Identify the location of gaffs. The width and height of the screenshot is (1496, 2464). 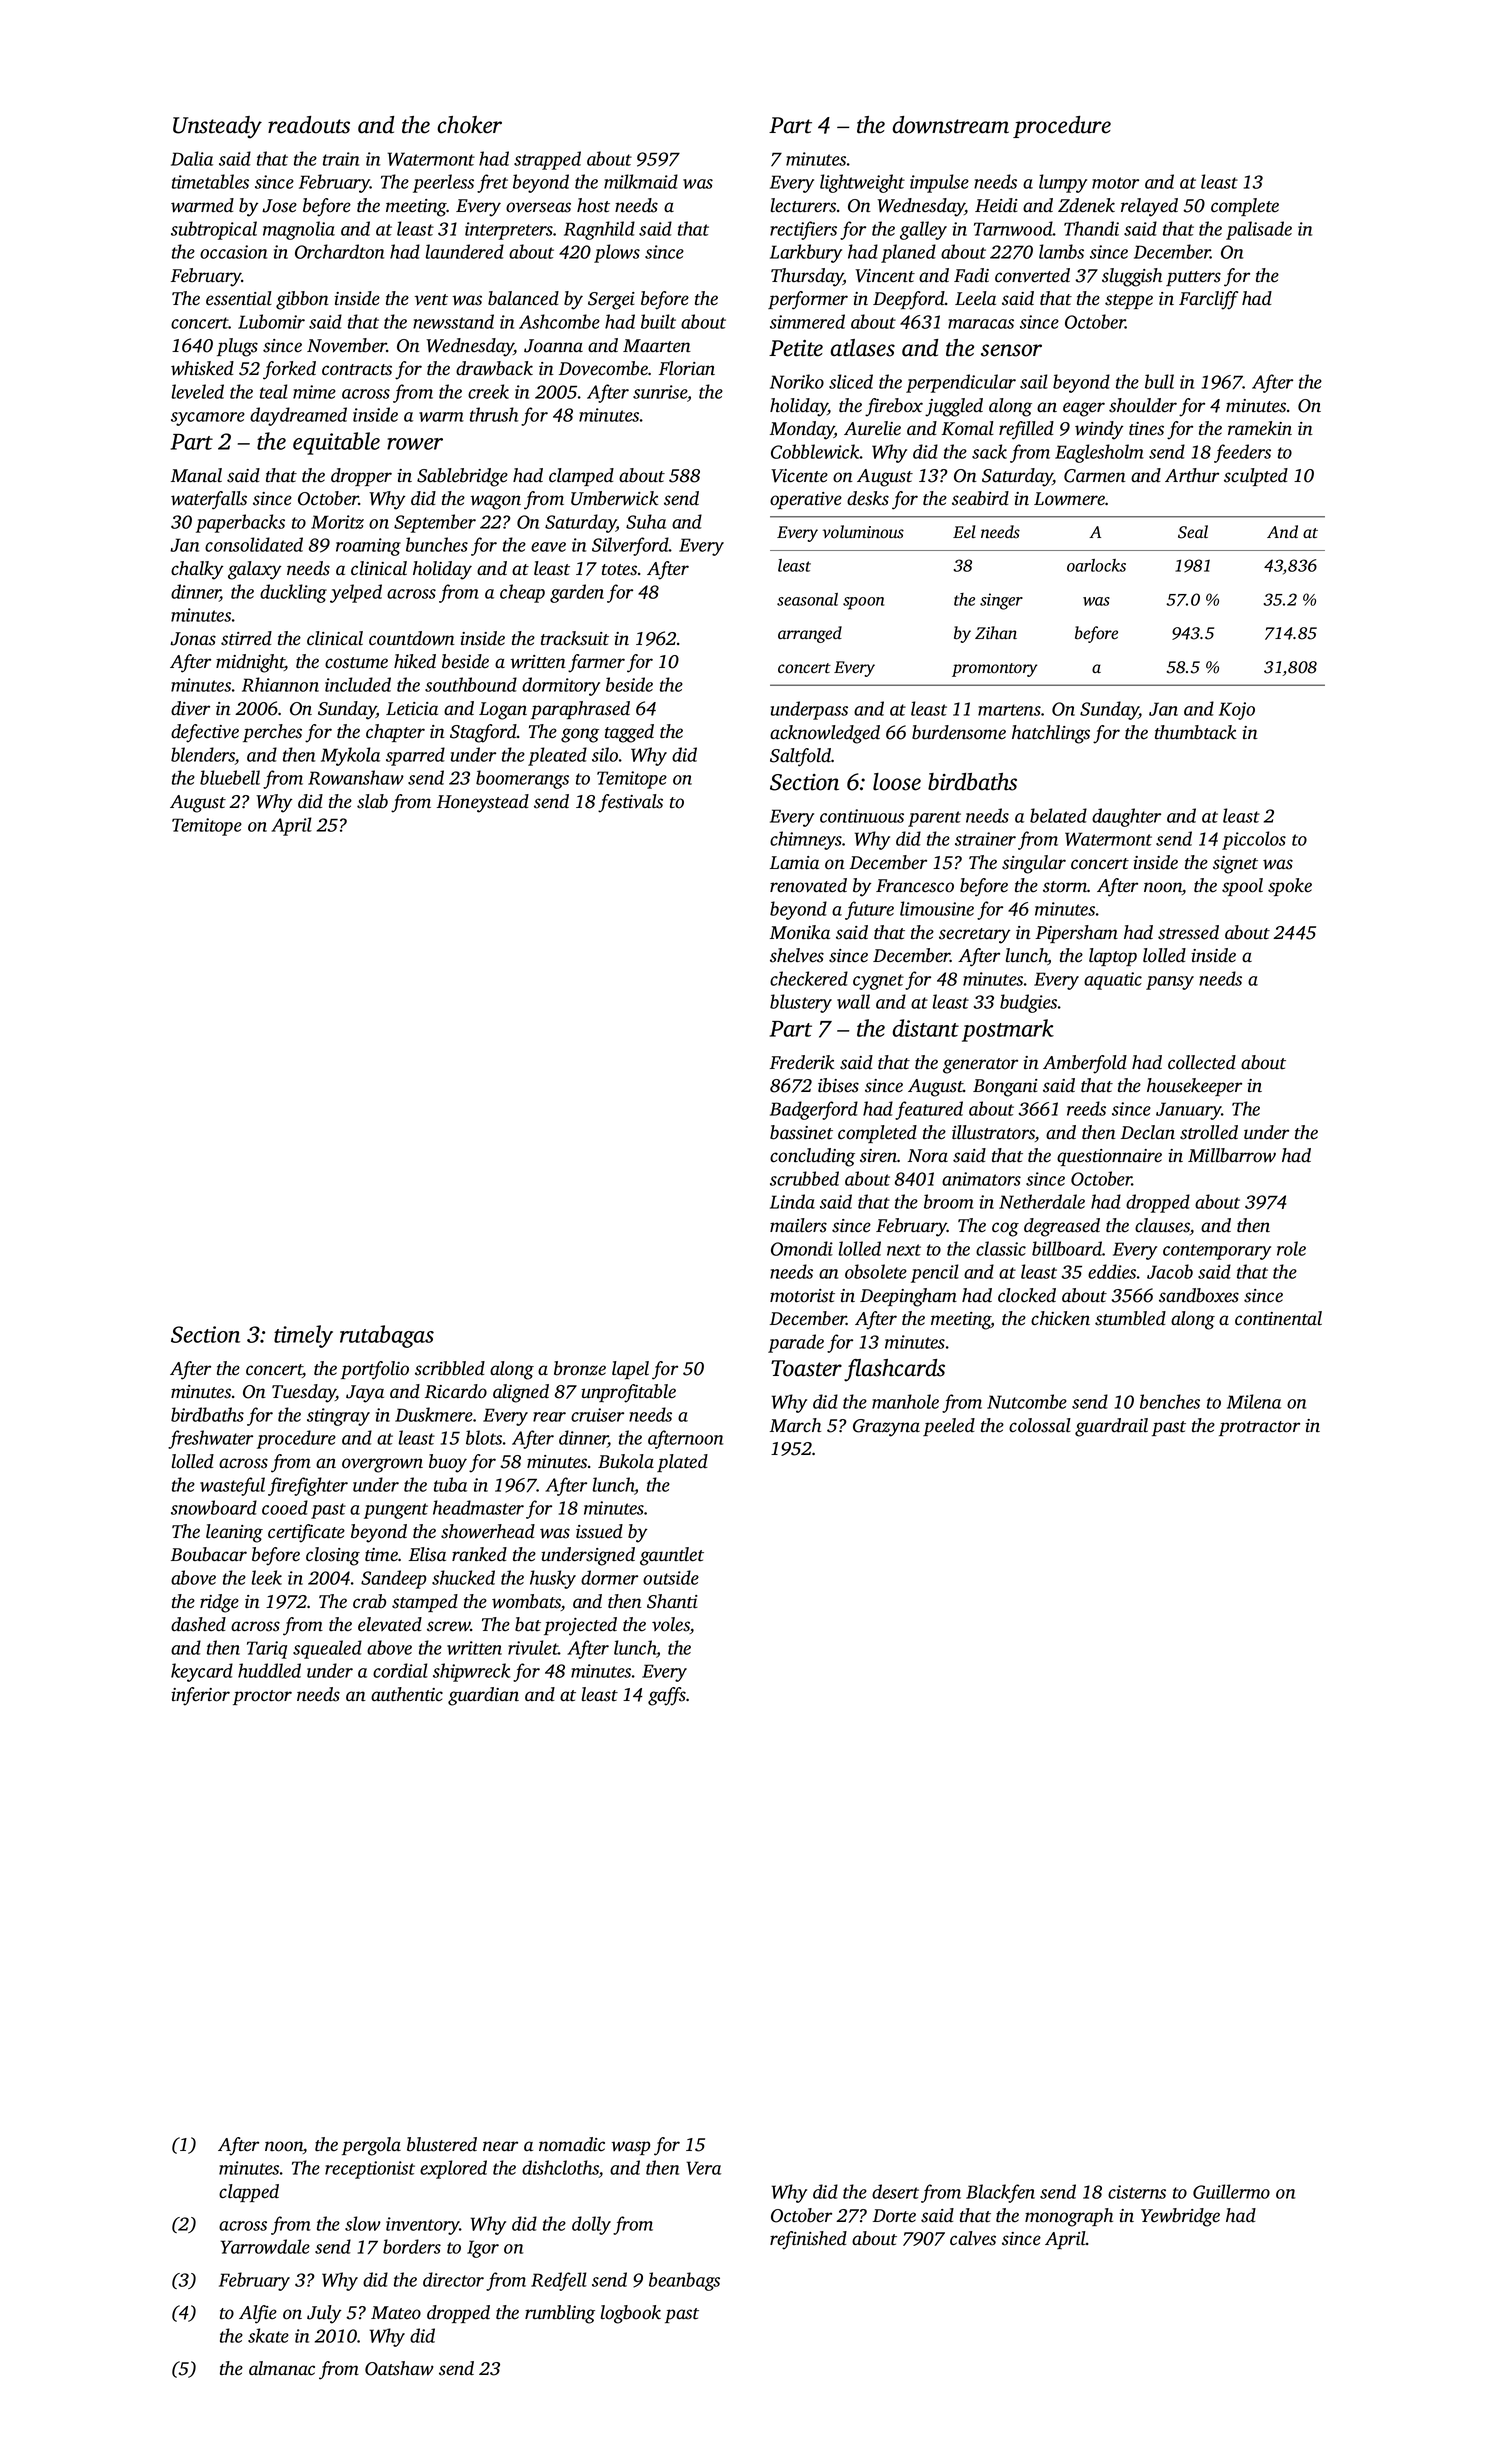
(667, 1696).
